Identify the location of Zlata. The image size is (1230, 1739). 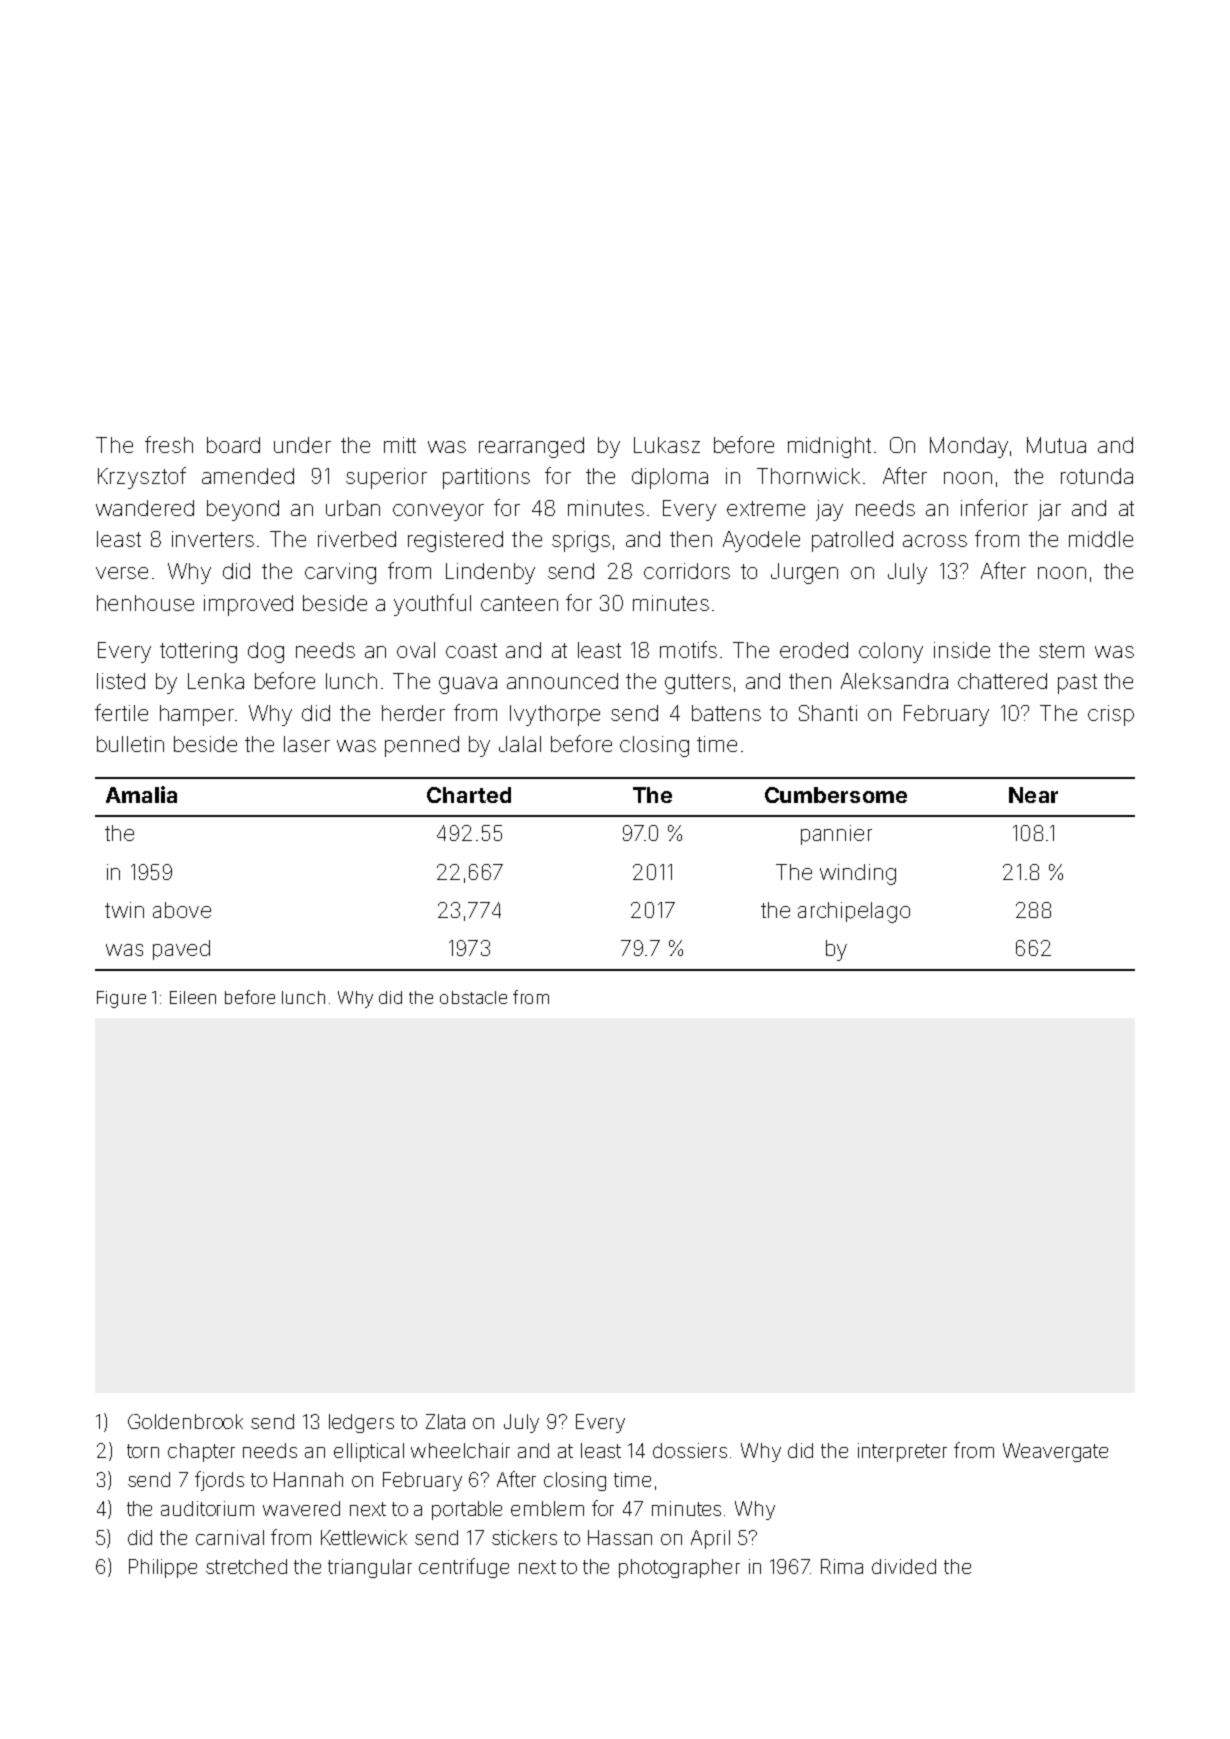
(445, 1421).
